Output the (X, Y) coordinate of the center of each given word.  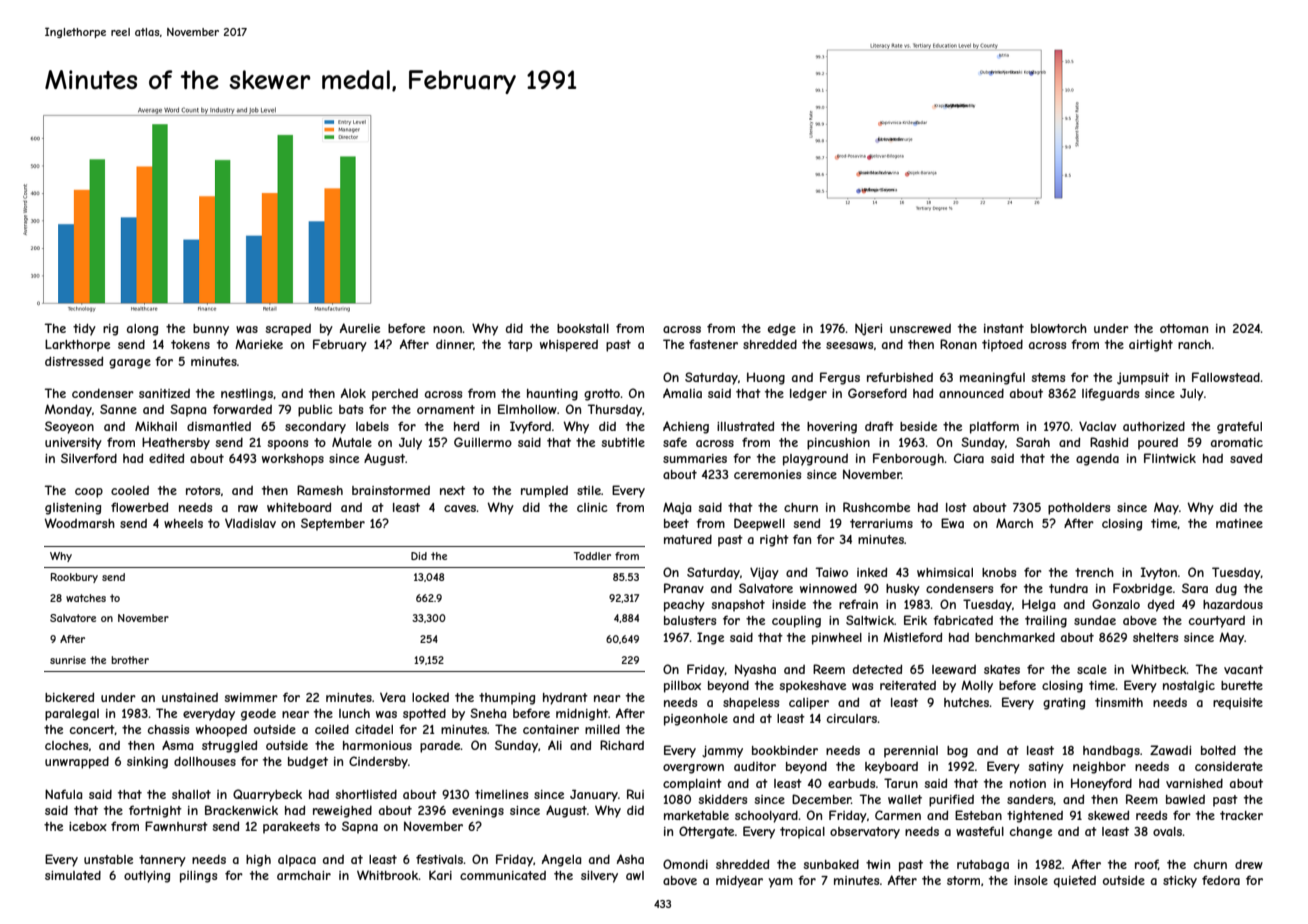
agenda (1097, 459)
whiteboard (299, 507)
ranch (1194, 344)
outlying (147, 877)
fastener (713, 344)
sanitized (164, 393)
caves (460, 508)
